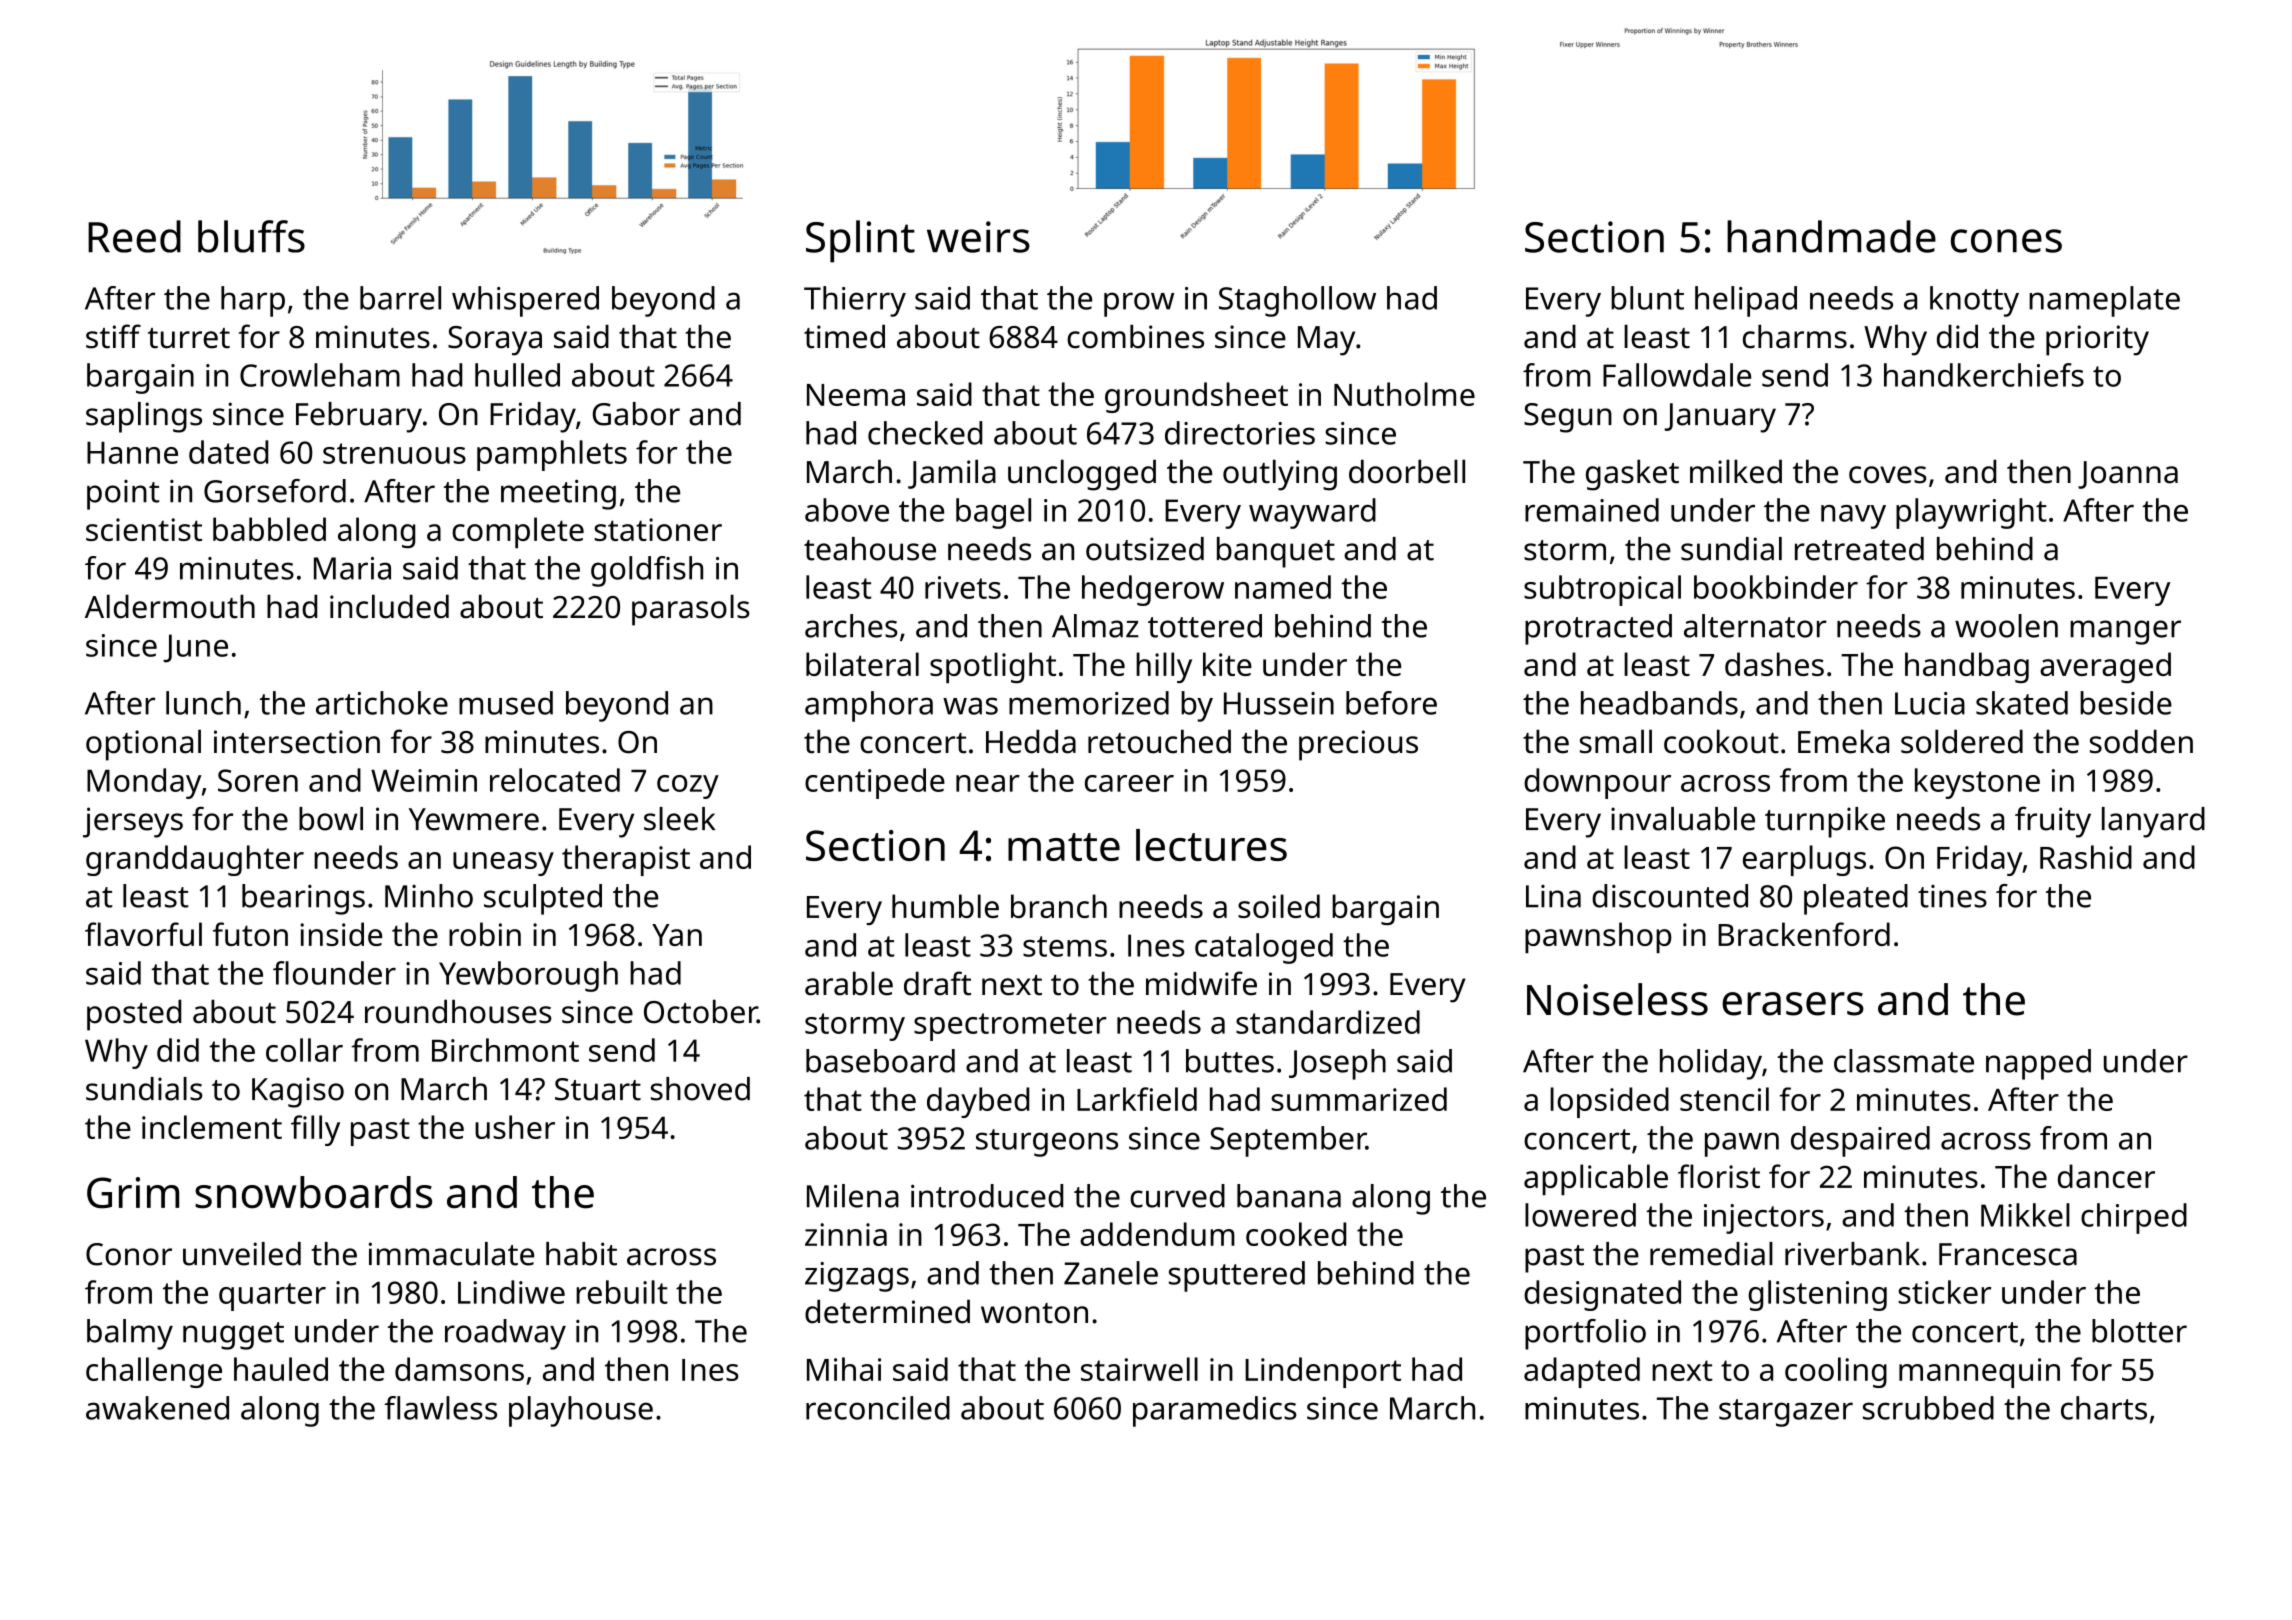  What do you see at coordinates (1831, 236) in the page?
I see `handmade` at bounding box center [1831, 236].
